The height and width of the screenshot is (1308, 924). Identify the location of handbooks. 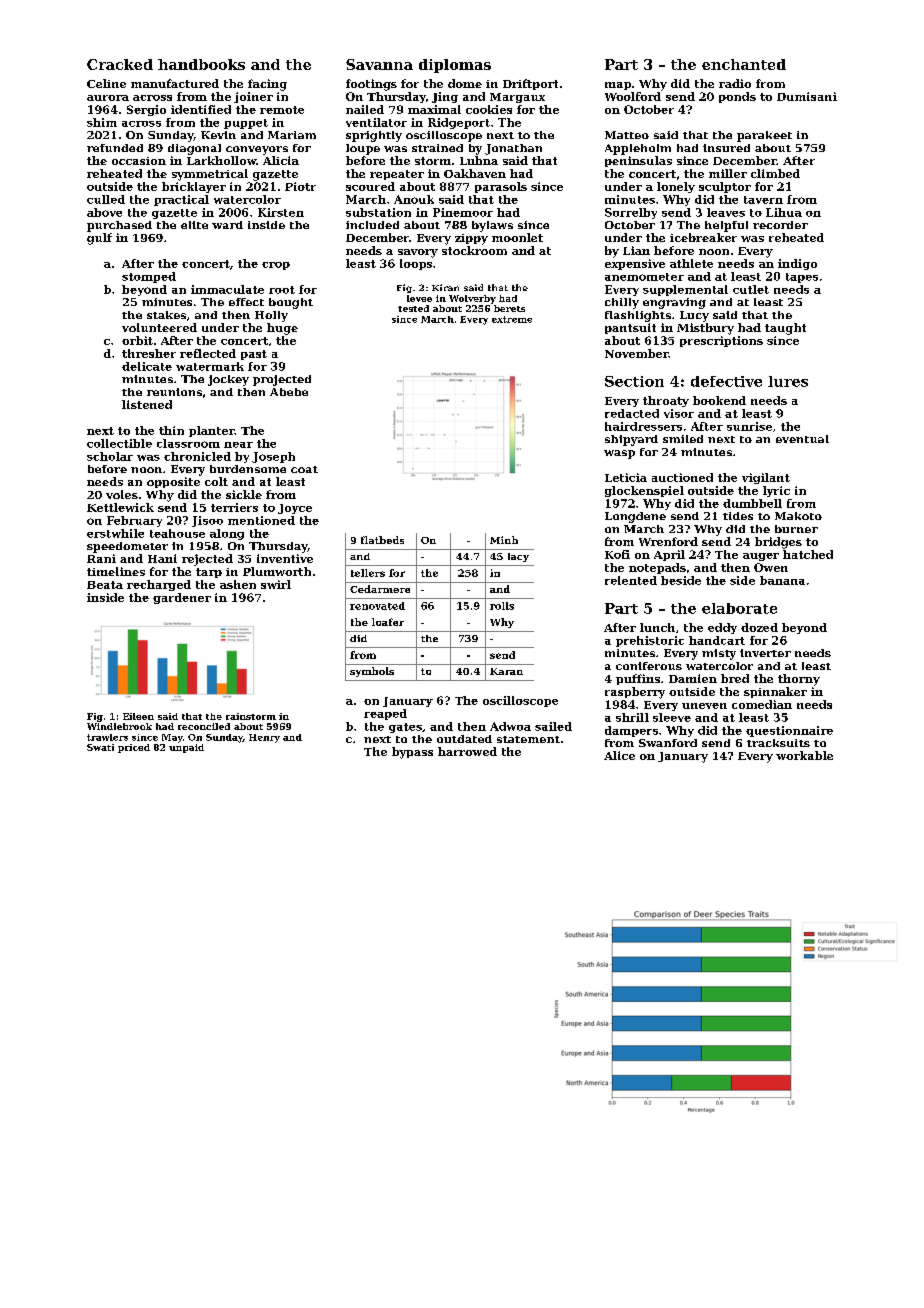
(201, 64).
